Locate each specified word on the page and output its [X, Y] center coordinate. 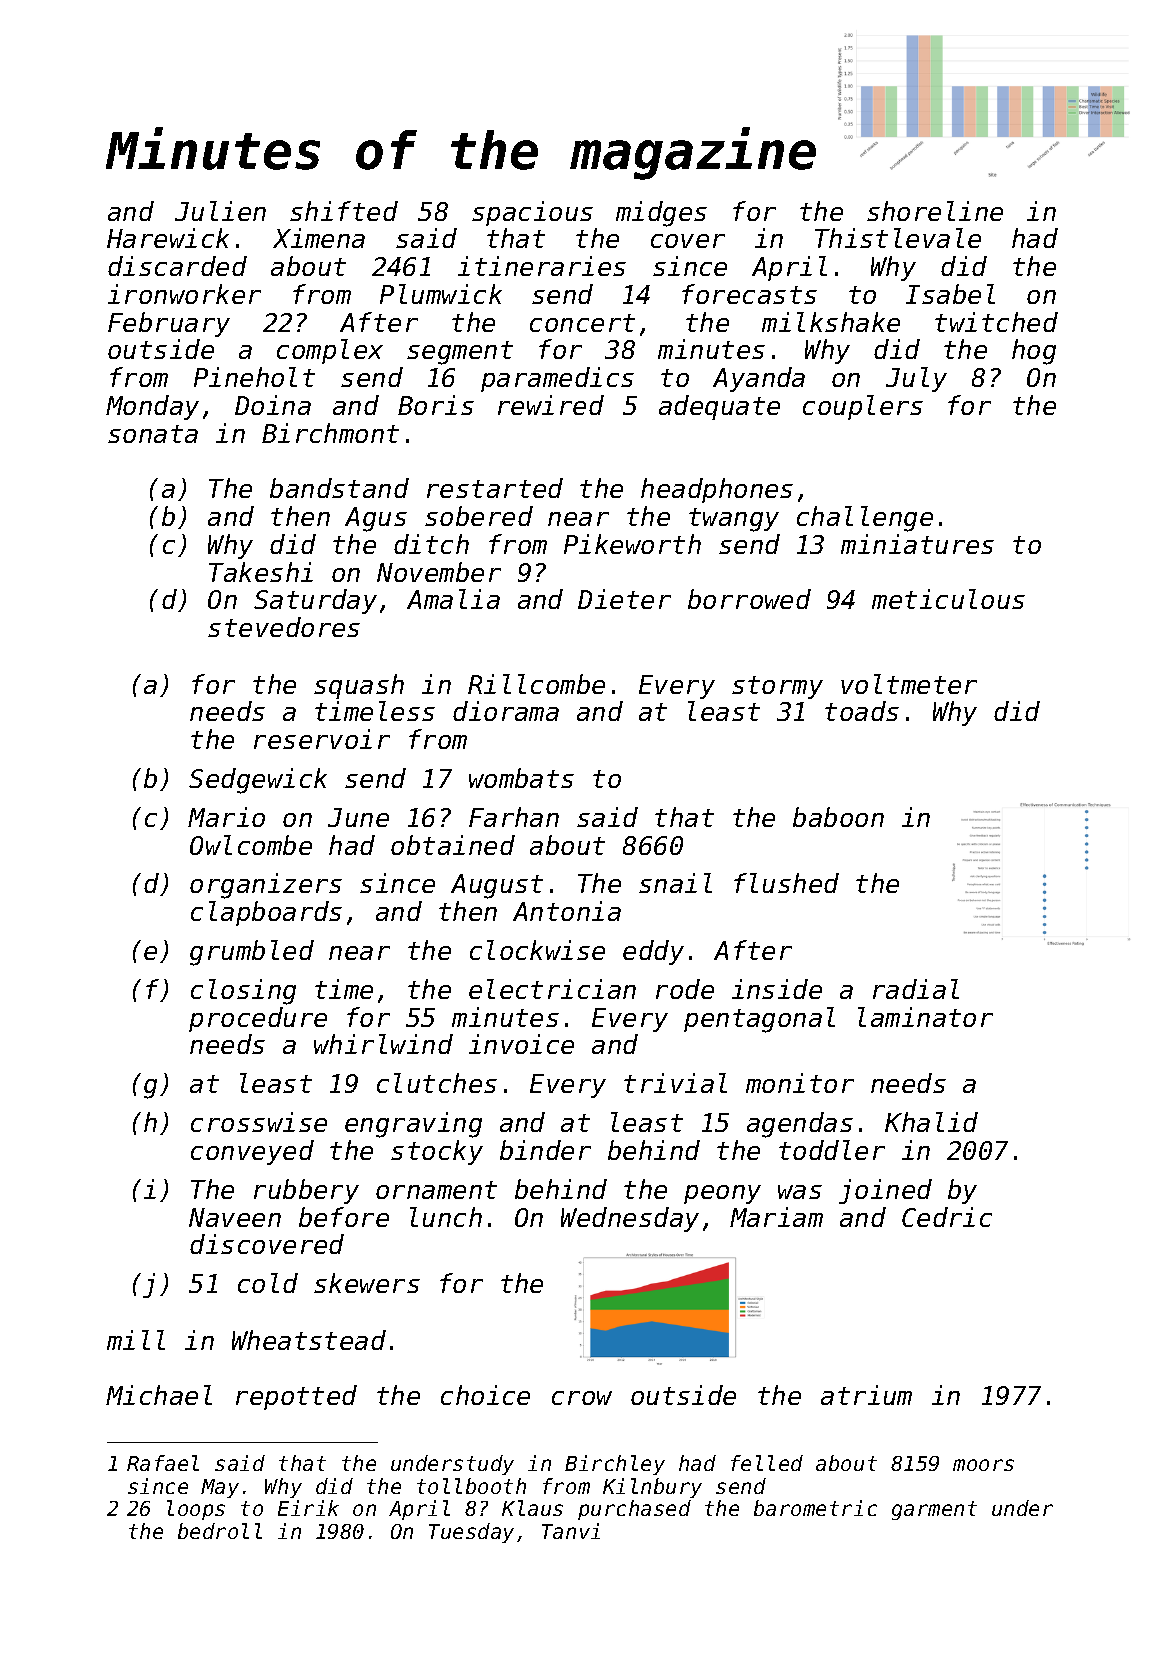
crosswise [259, 1122]
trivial [675, 1083]
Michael [159, 1395]
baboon [838, 817]
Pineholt [254, 377]
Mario [226, 817]
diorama [506, 711]
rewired [551, 405]
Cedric [947, 1217]
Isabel [950, 294]
